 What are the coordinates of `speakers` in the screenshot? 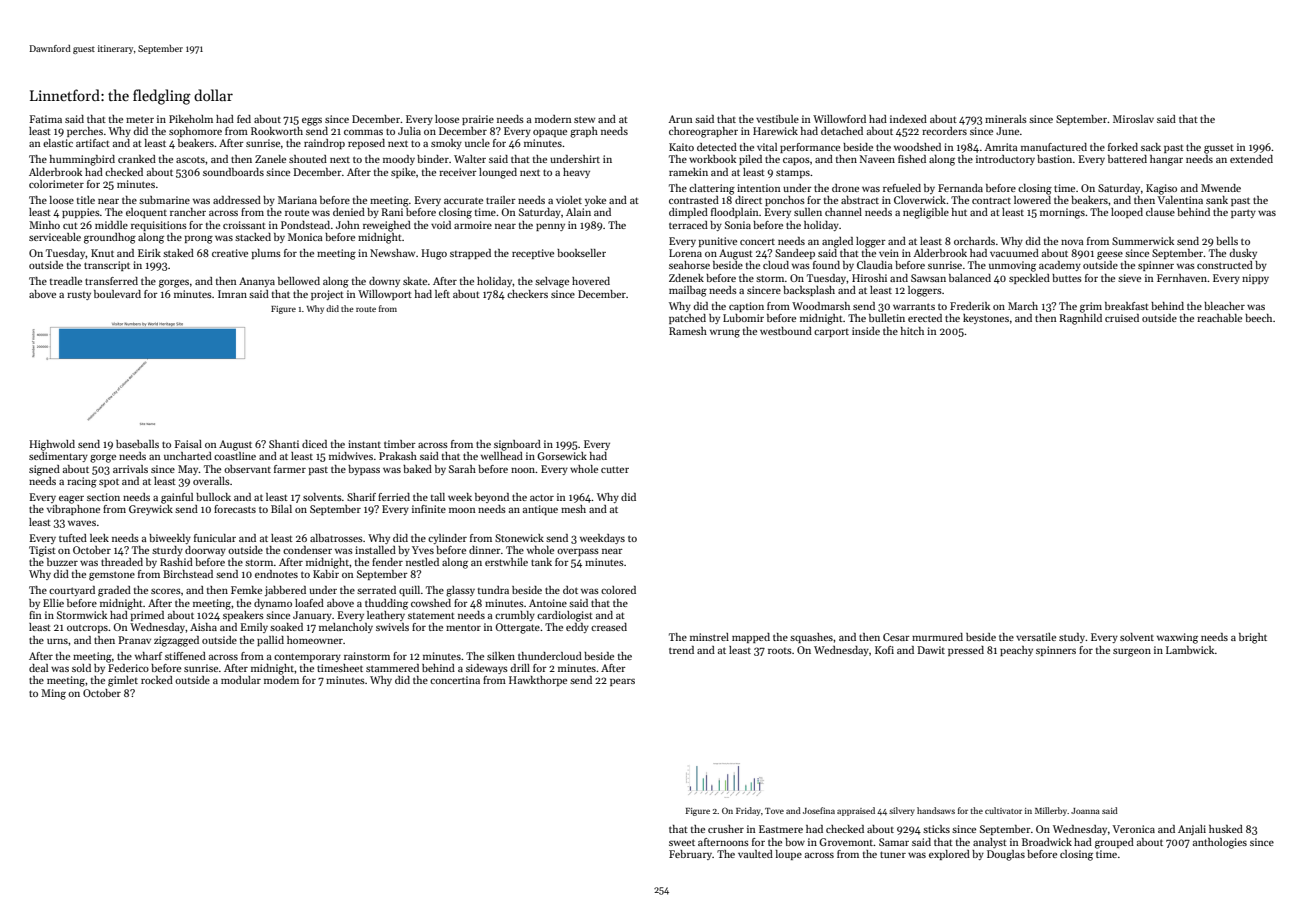 It's located at (243, 616).
